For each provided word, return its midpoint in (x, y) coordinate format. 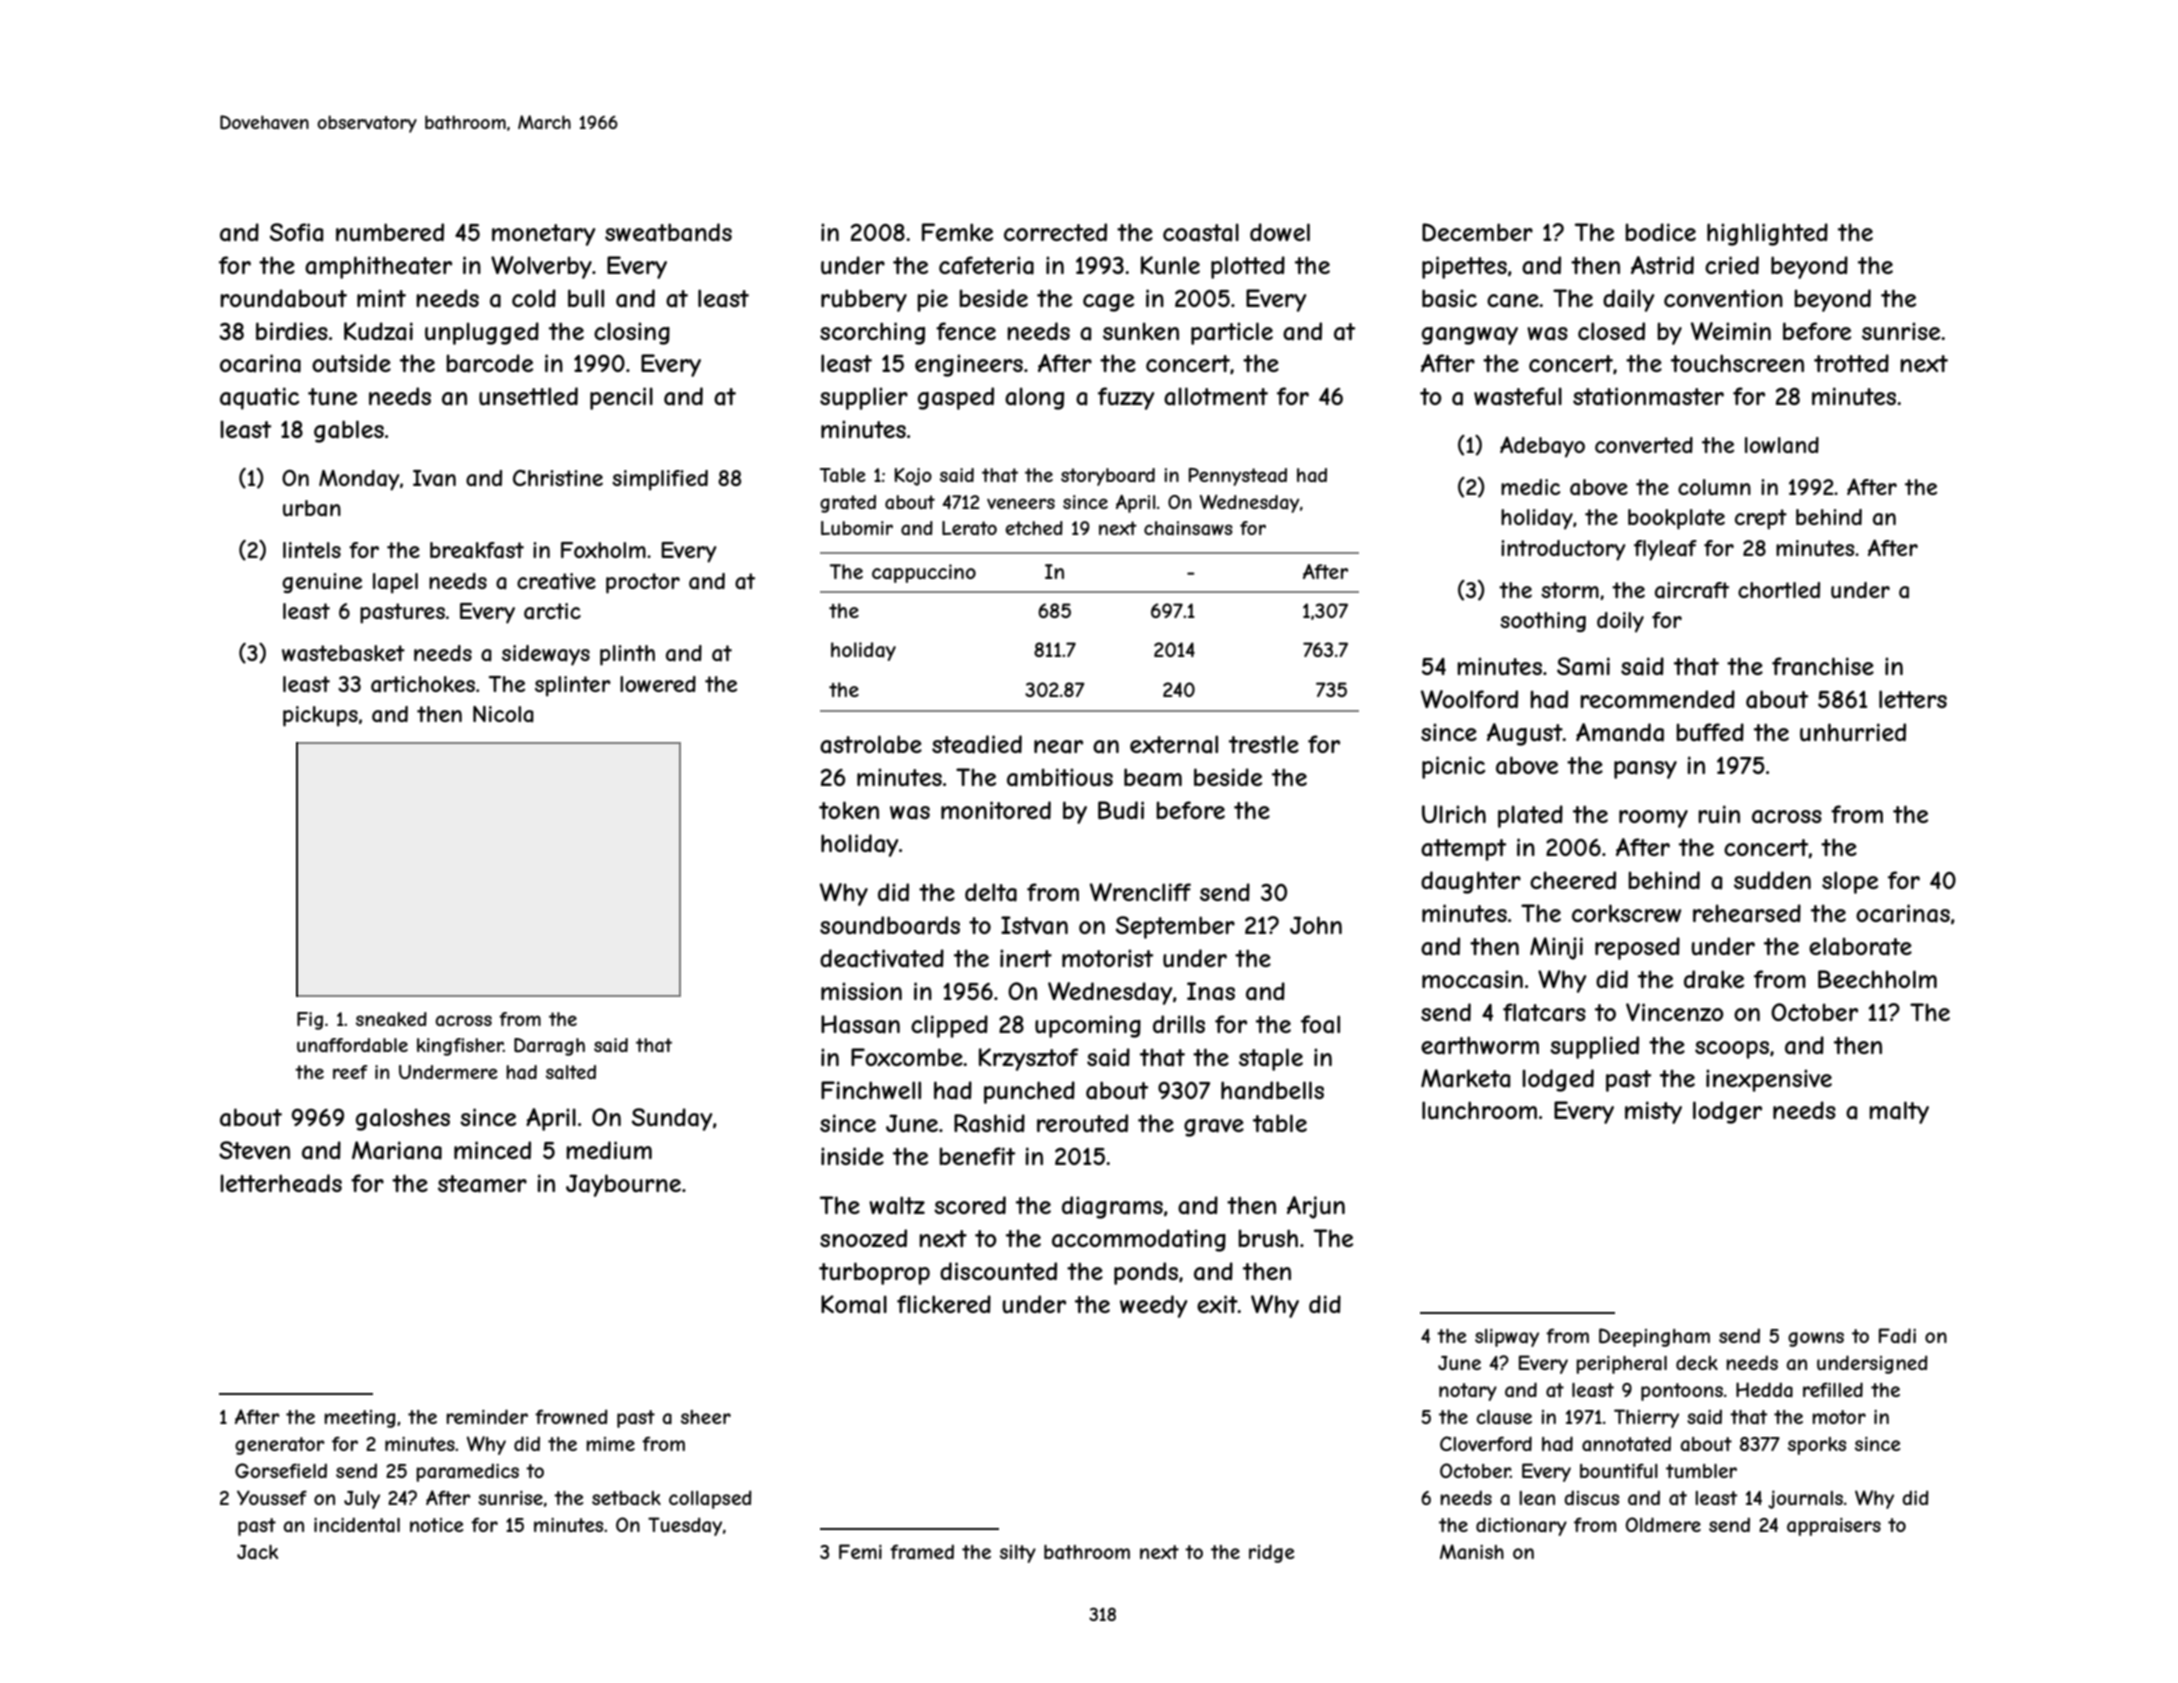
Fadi (1897, 1336)
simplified (660, 480)
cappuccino (924, 573)
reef (350, 1072)
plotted (1248, 267)
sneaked (391, 1019)
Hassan (860, 1024)
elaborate (1860, 946)
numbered (390, 232)
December (1477, 232)
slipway (1507, 1338)
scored (970, 1205)
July (362, 1500)
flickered (944, 1304)
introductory (1563, 550)
